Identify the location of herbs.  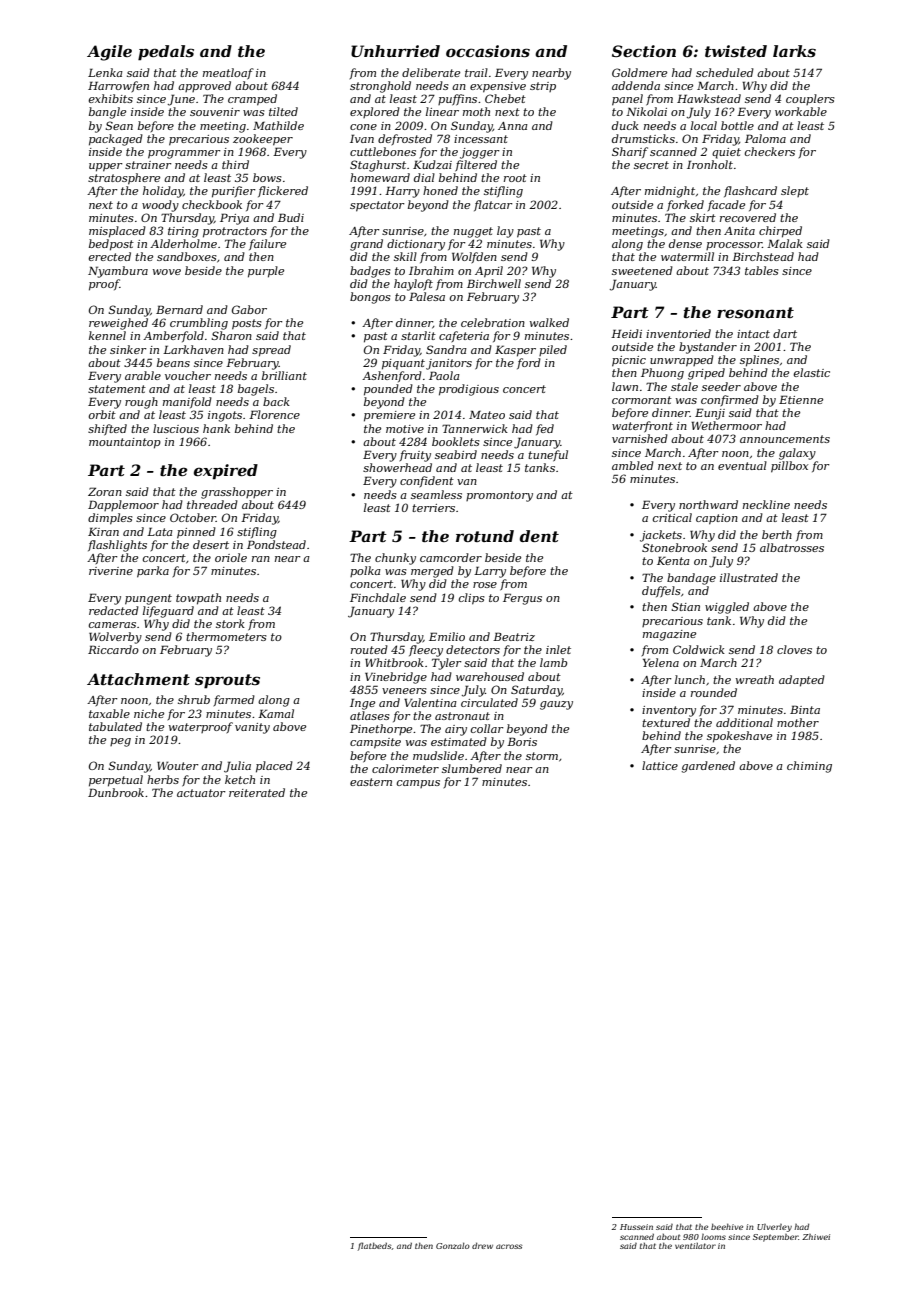
(163, 779).
